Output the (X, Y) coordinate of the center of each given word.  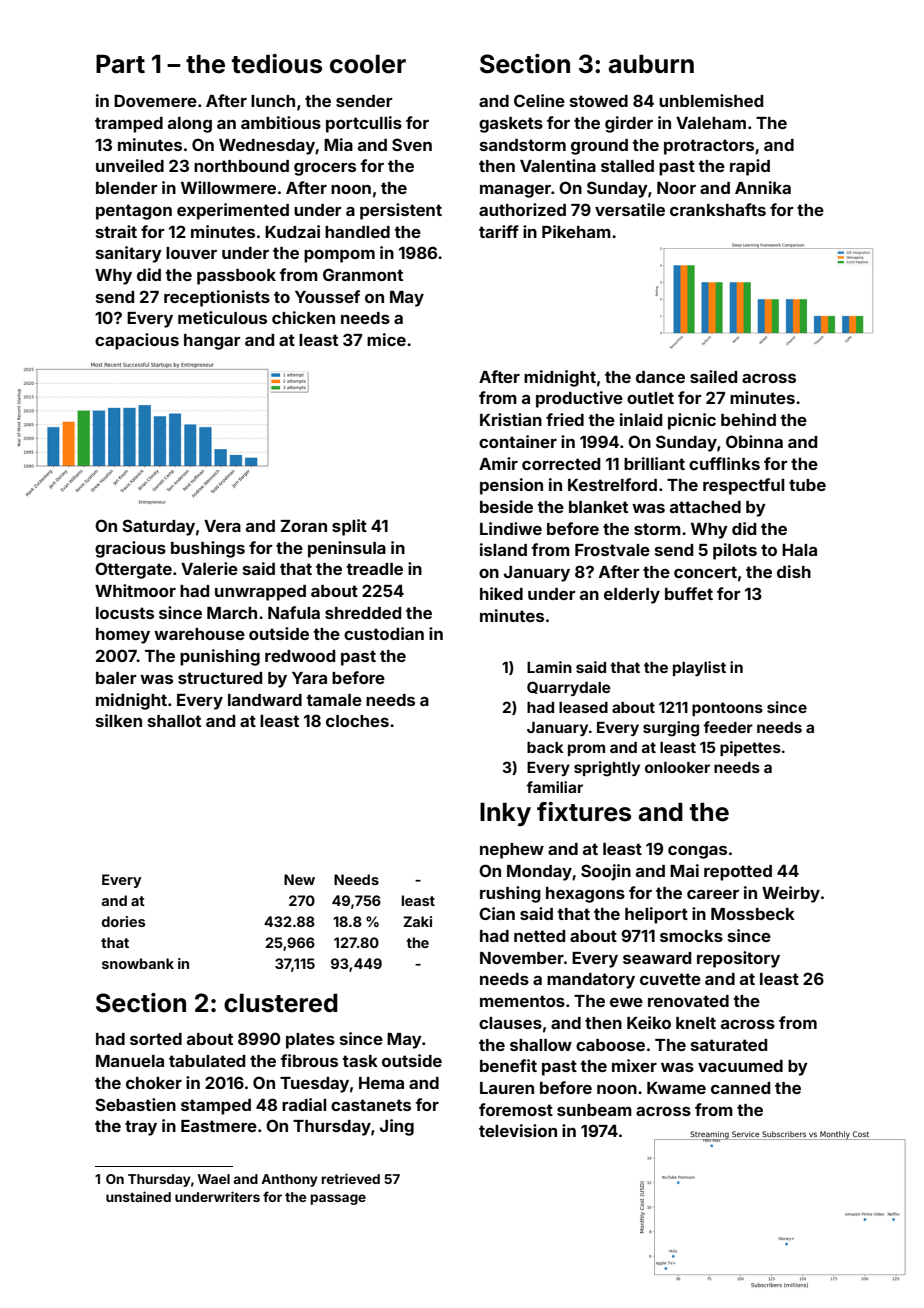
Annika (763, 187)
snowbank (138, 963)
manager (515, 191)
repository (738, 959)
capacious (137, 341)
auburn (651, 64)
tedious (277, 64)
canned (740, 1088)
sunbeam (594, 1110)
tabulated (207, 1061)
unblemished (711, 100)
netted (539, 936)
